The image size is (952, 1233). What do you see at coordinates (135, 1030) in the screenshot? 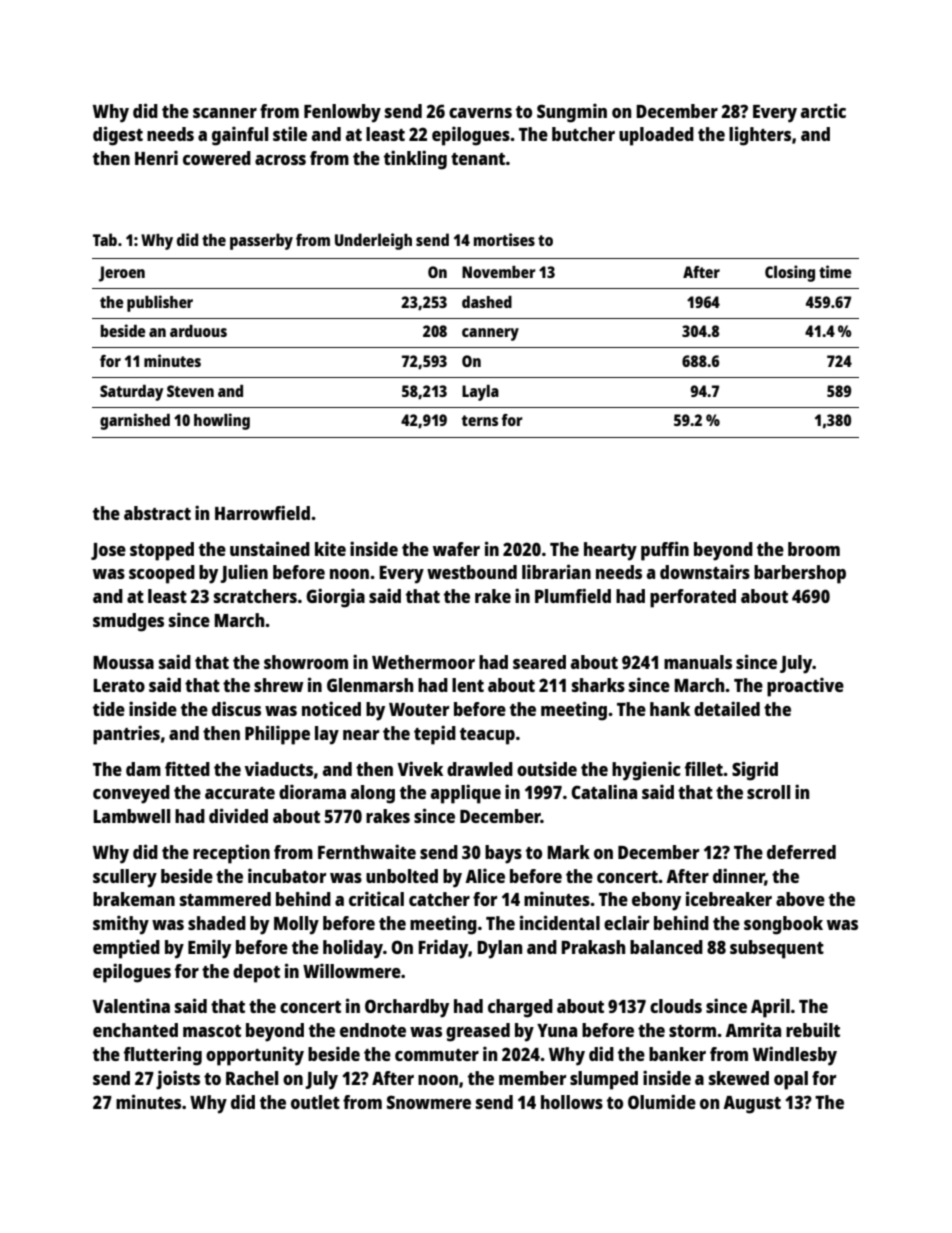
I see `enchanted` at bounding box center [135, 1030].
